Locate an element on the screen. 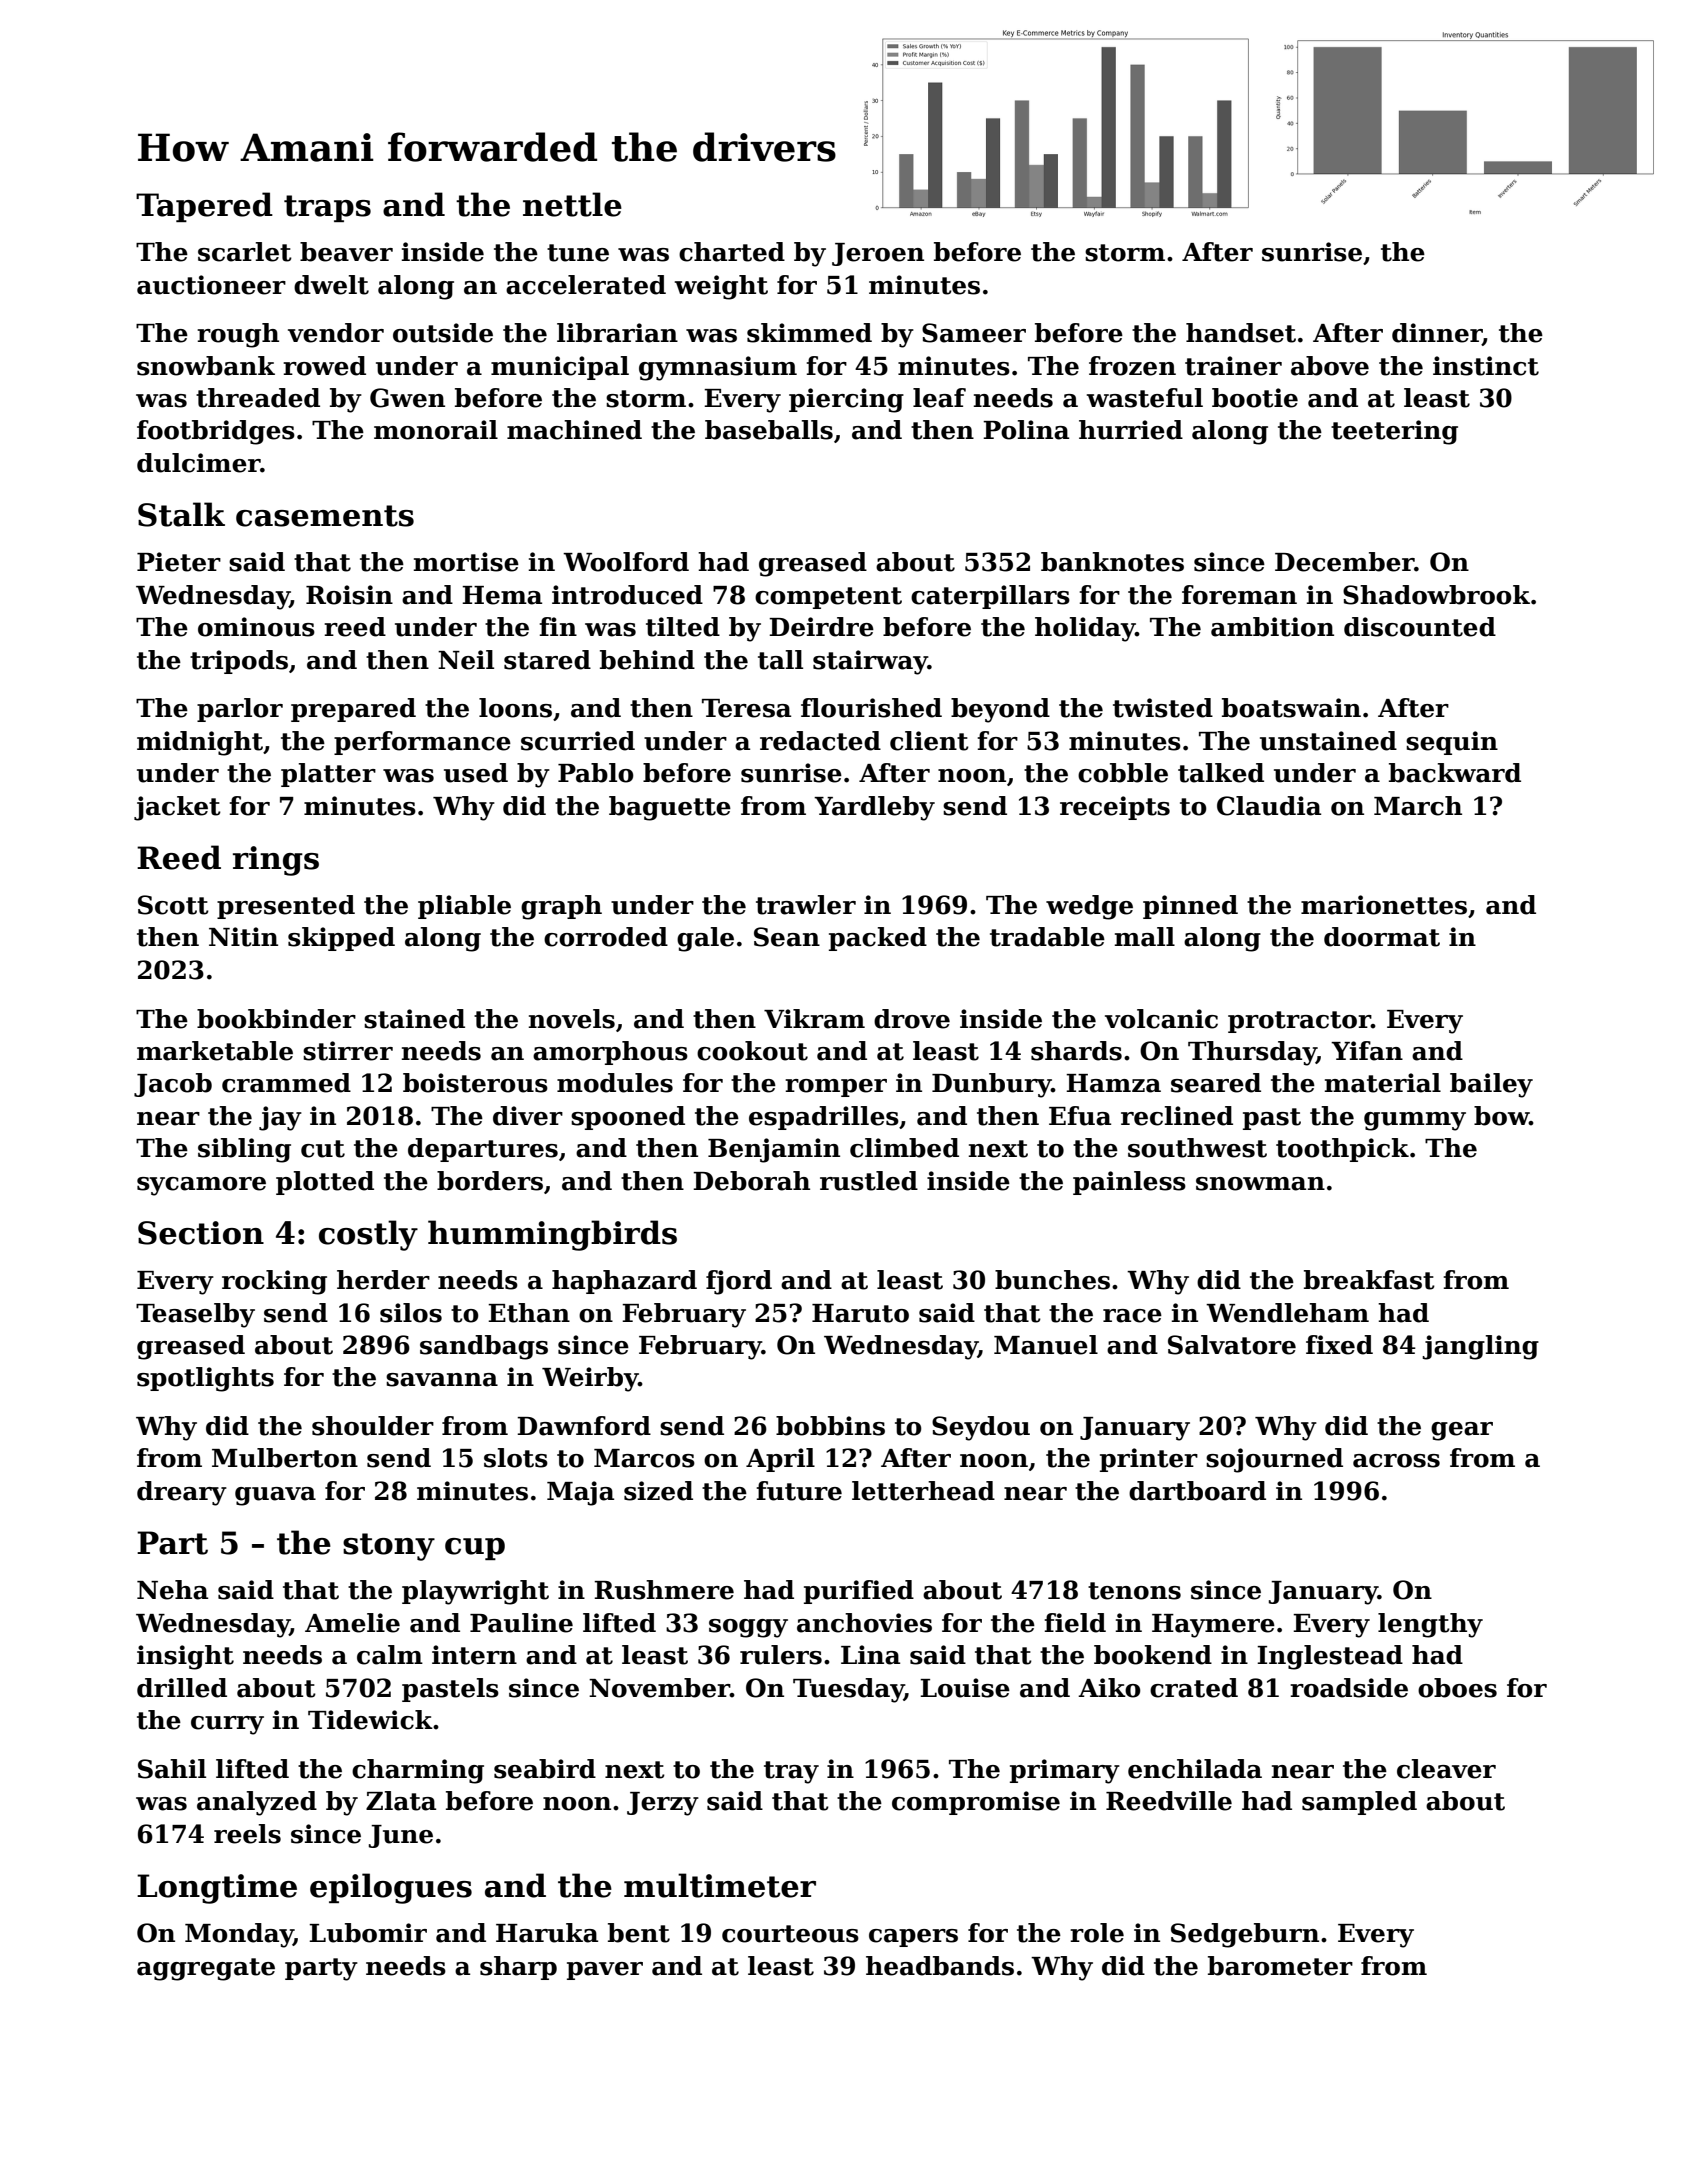 The width and height of the screenshot is (1683, 2178). headbands is located at coordinates (940, 1966).
